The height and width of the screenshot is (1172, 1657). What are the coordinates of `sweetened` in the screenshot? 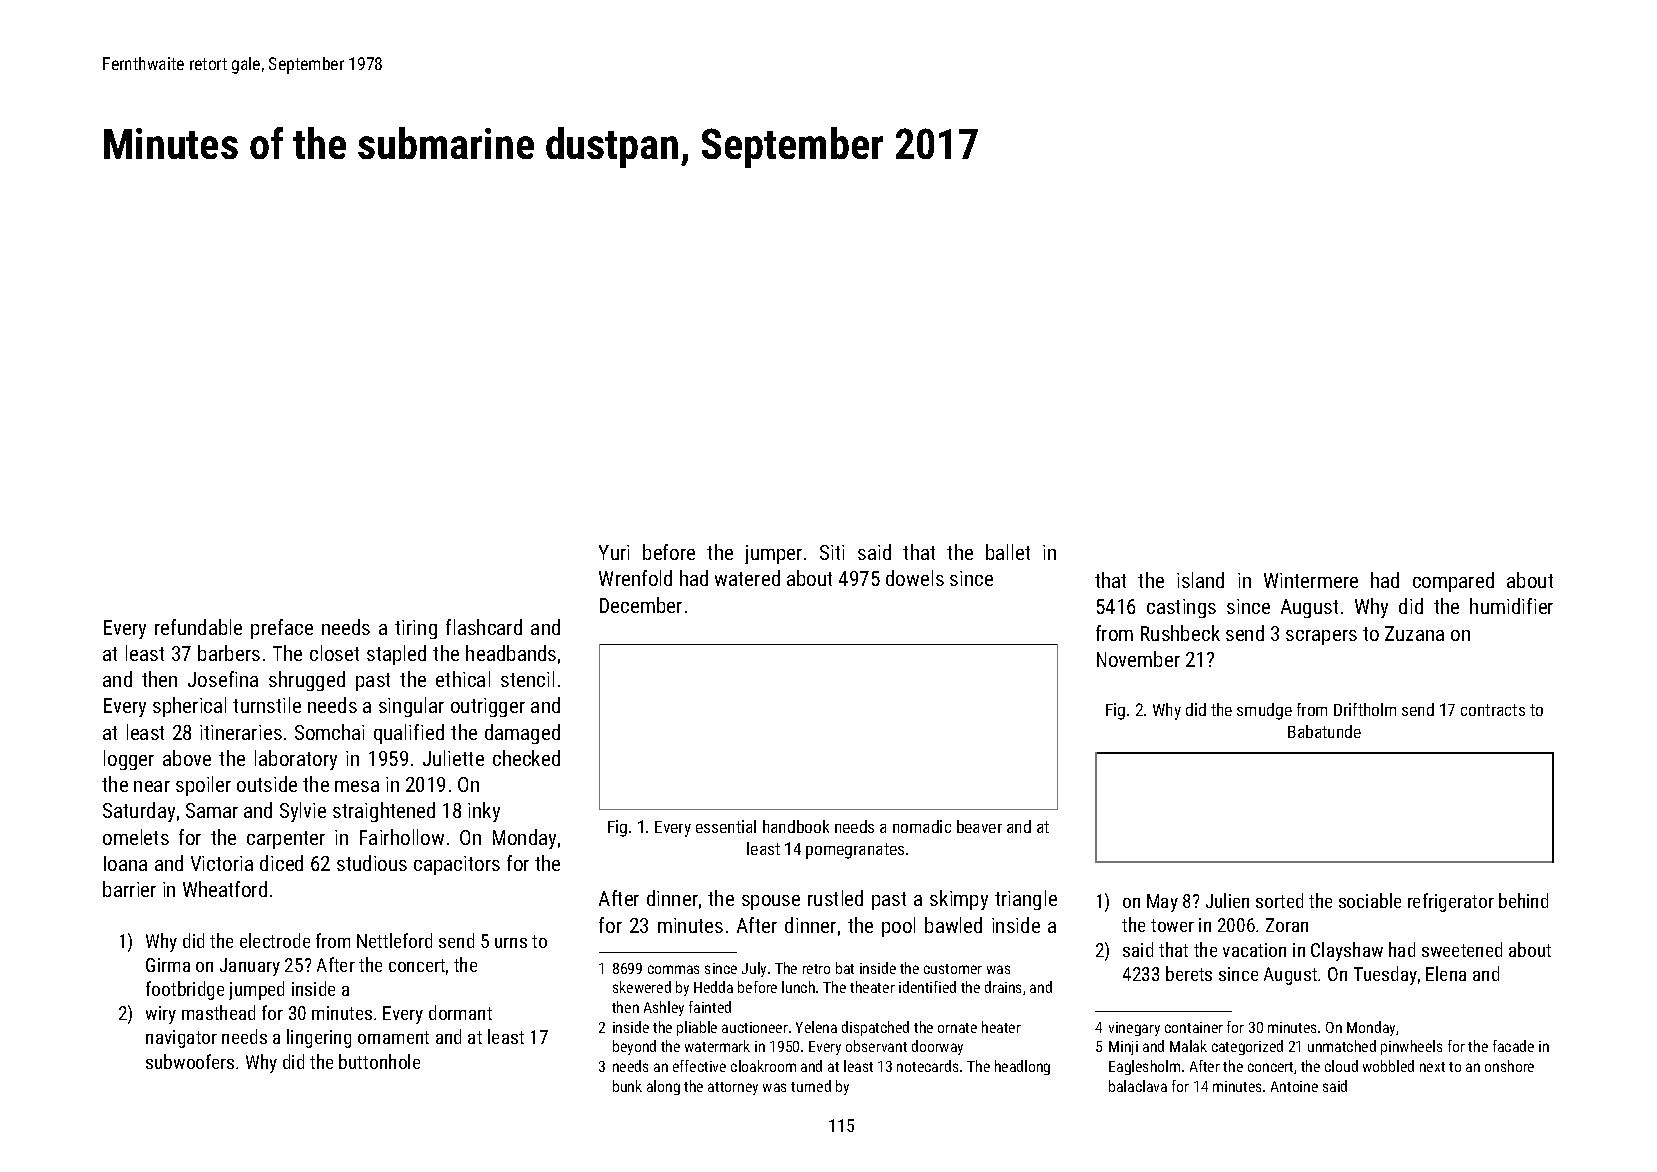 It's located at (1462, 949).
